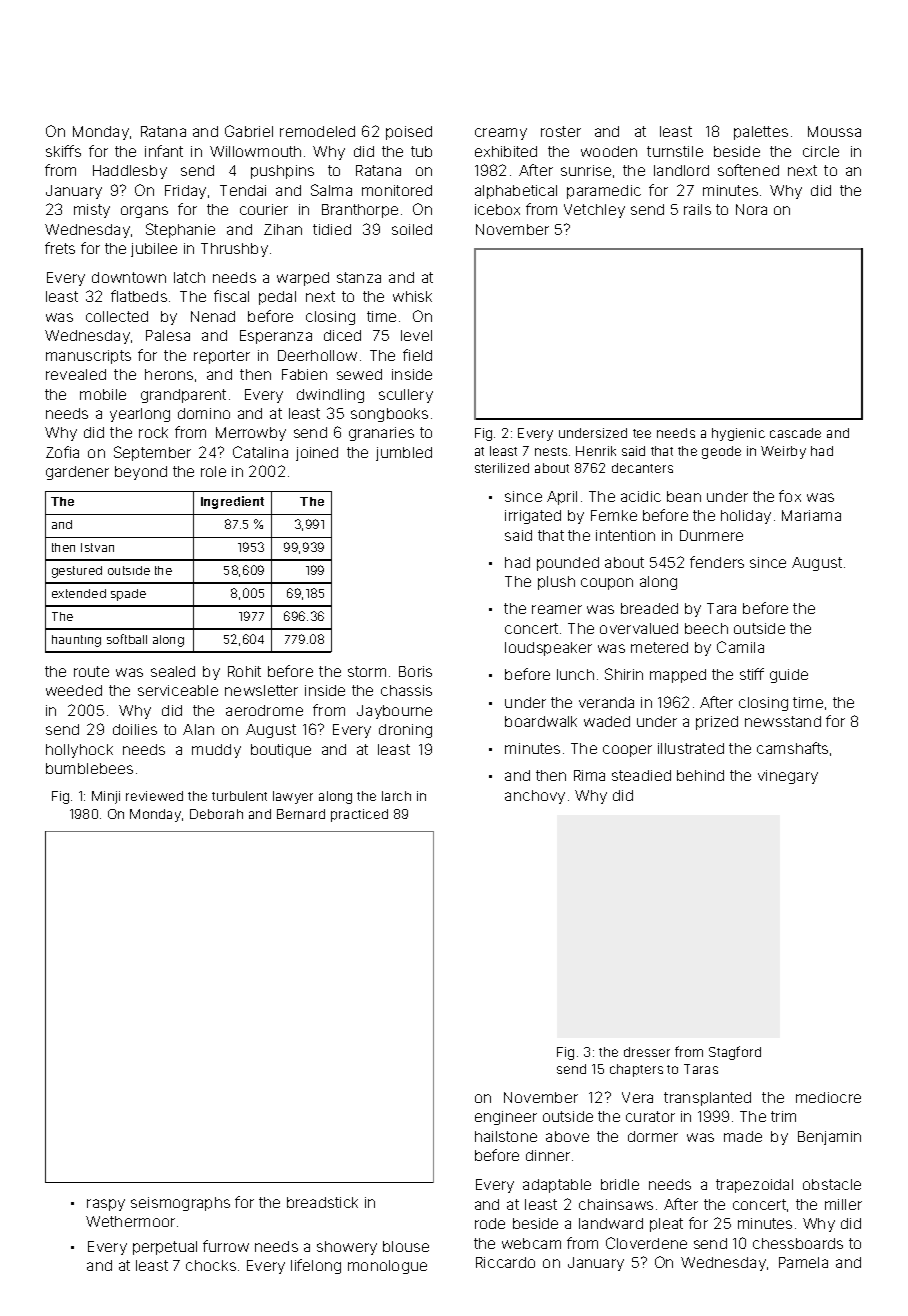 The height and width of the document is (1316, 908). I want to click on chocks, so click(211, 1265).
